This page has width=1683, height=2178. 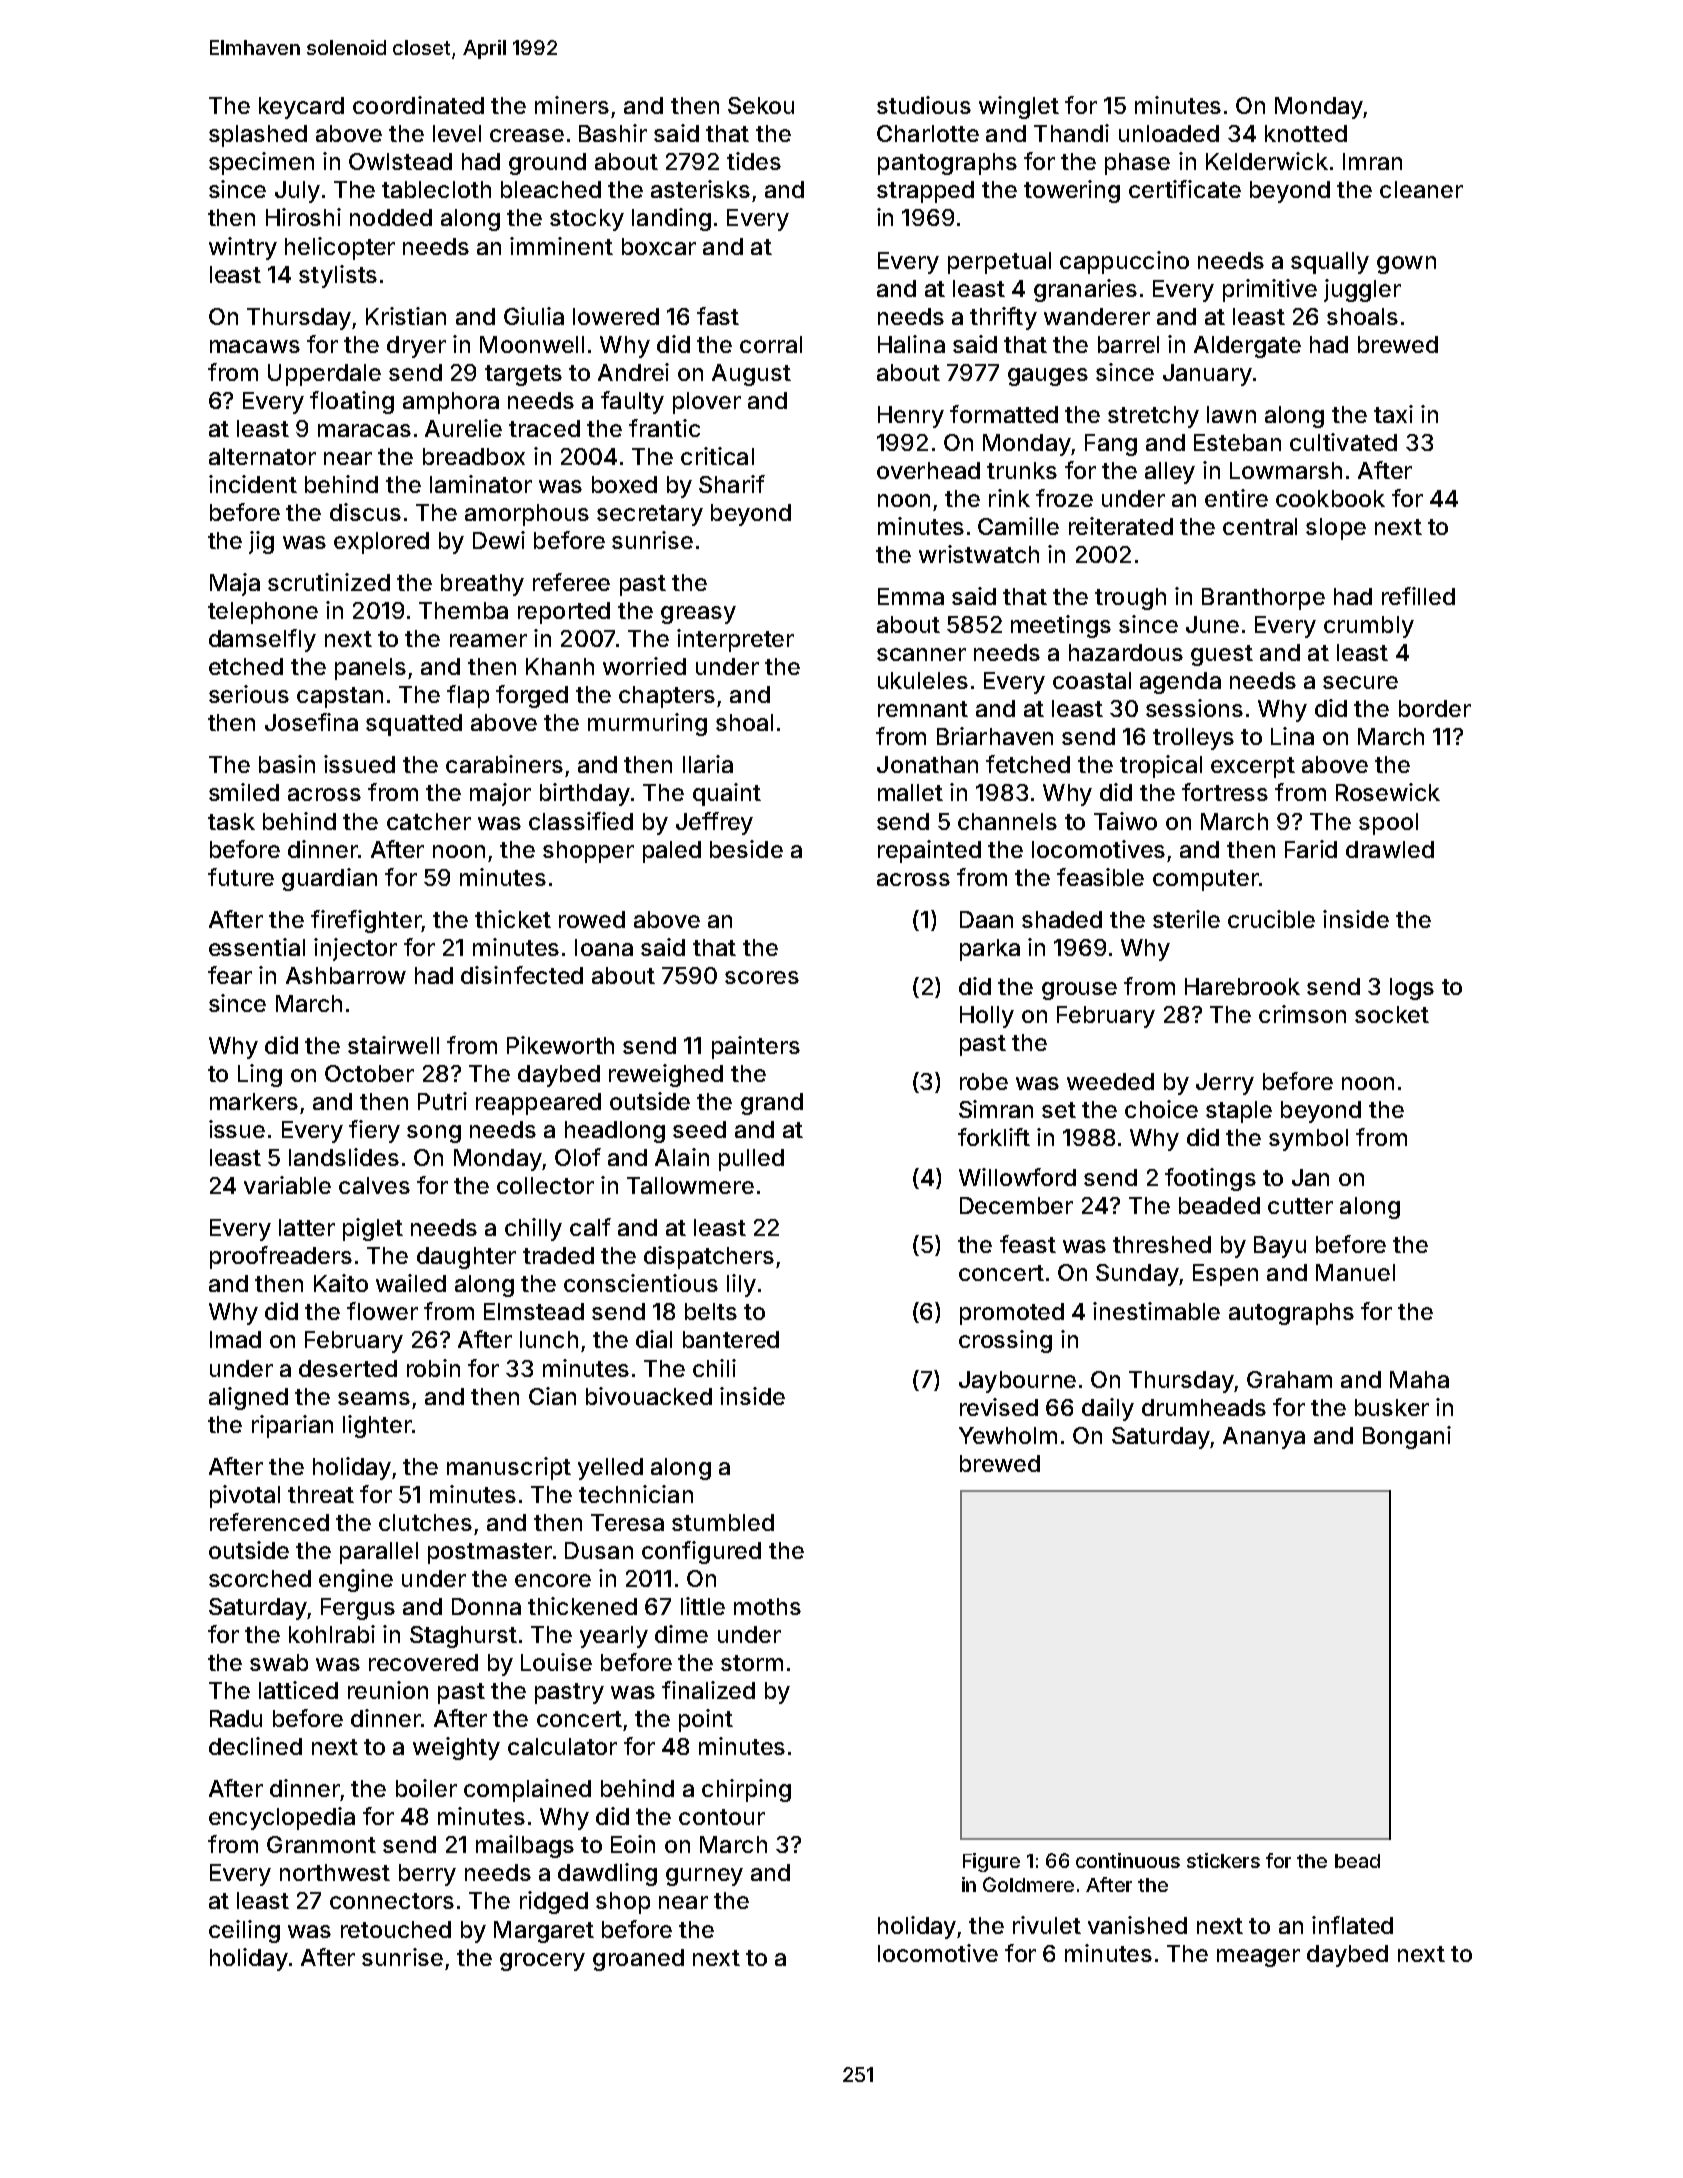 I want to click on taxi, so click(x=1393, y=414).
